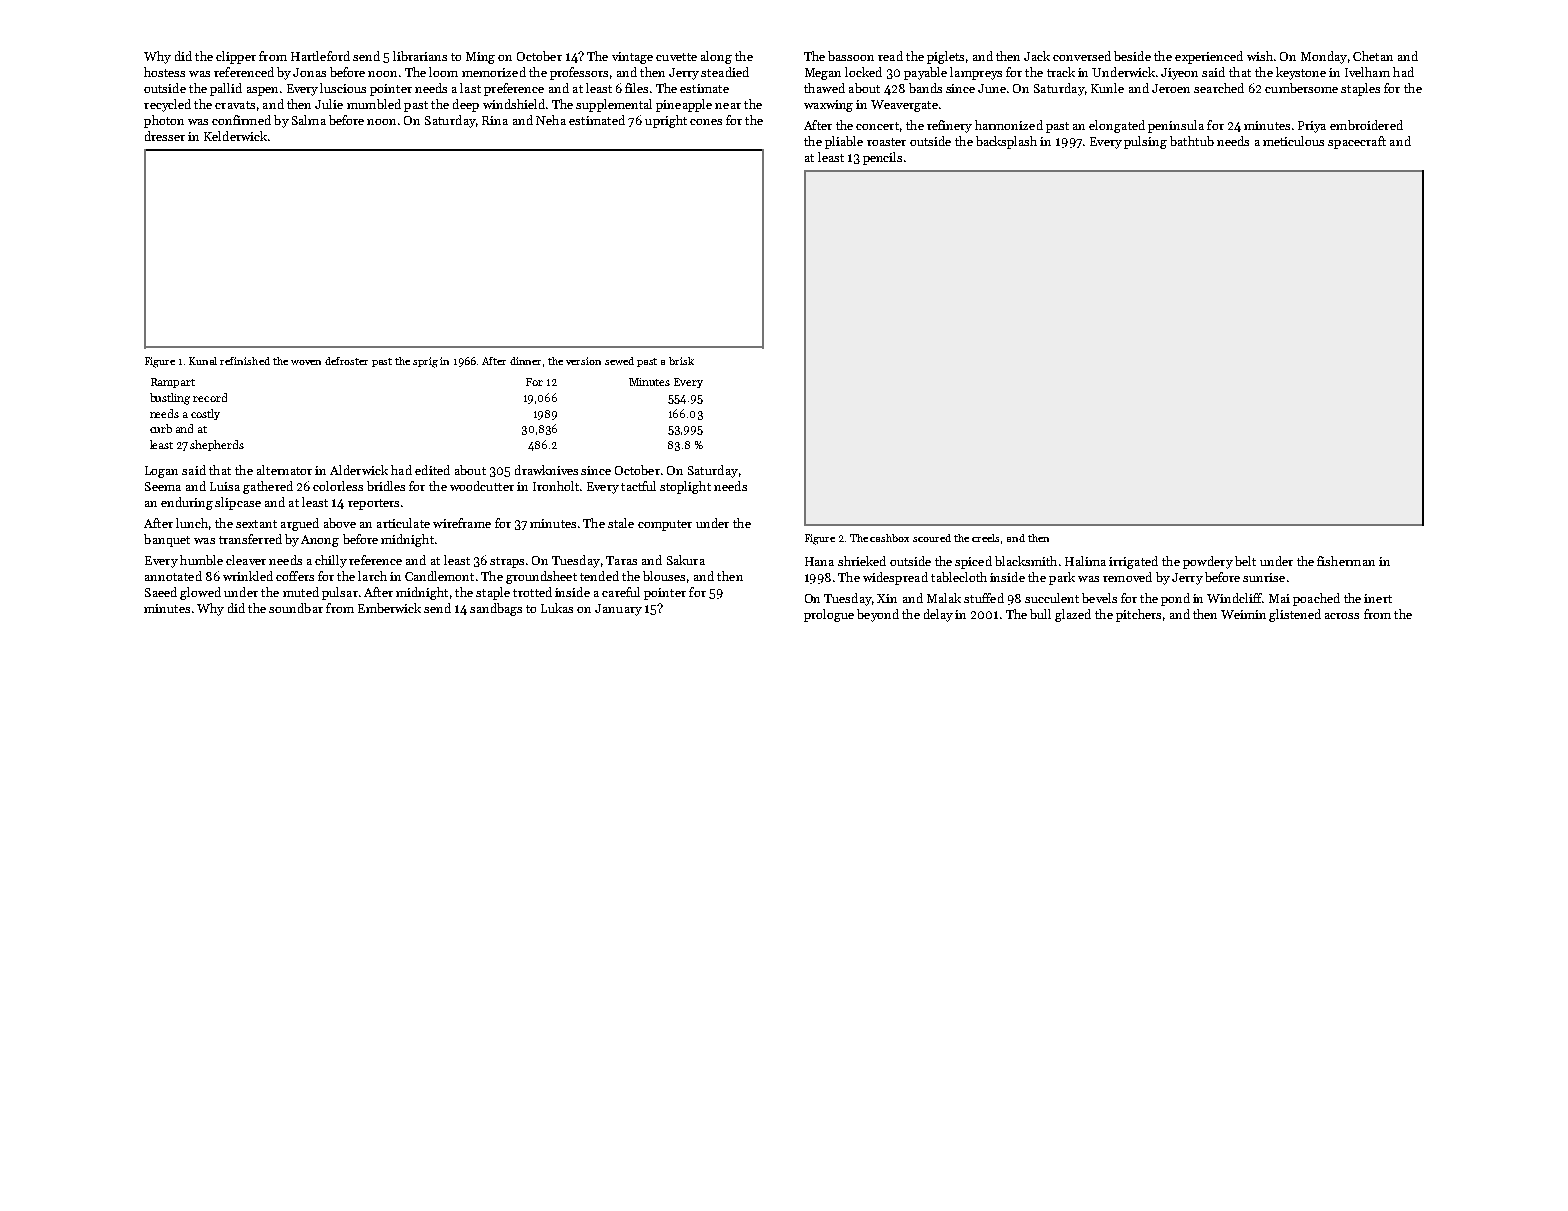 The width and height of the page is (1568, 1211). Describe the element at coordinates (681, 361) in the page. I see `brisk` at that location.
